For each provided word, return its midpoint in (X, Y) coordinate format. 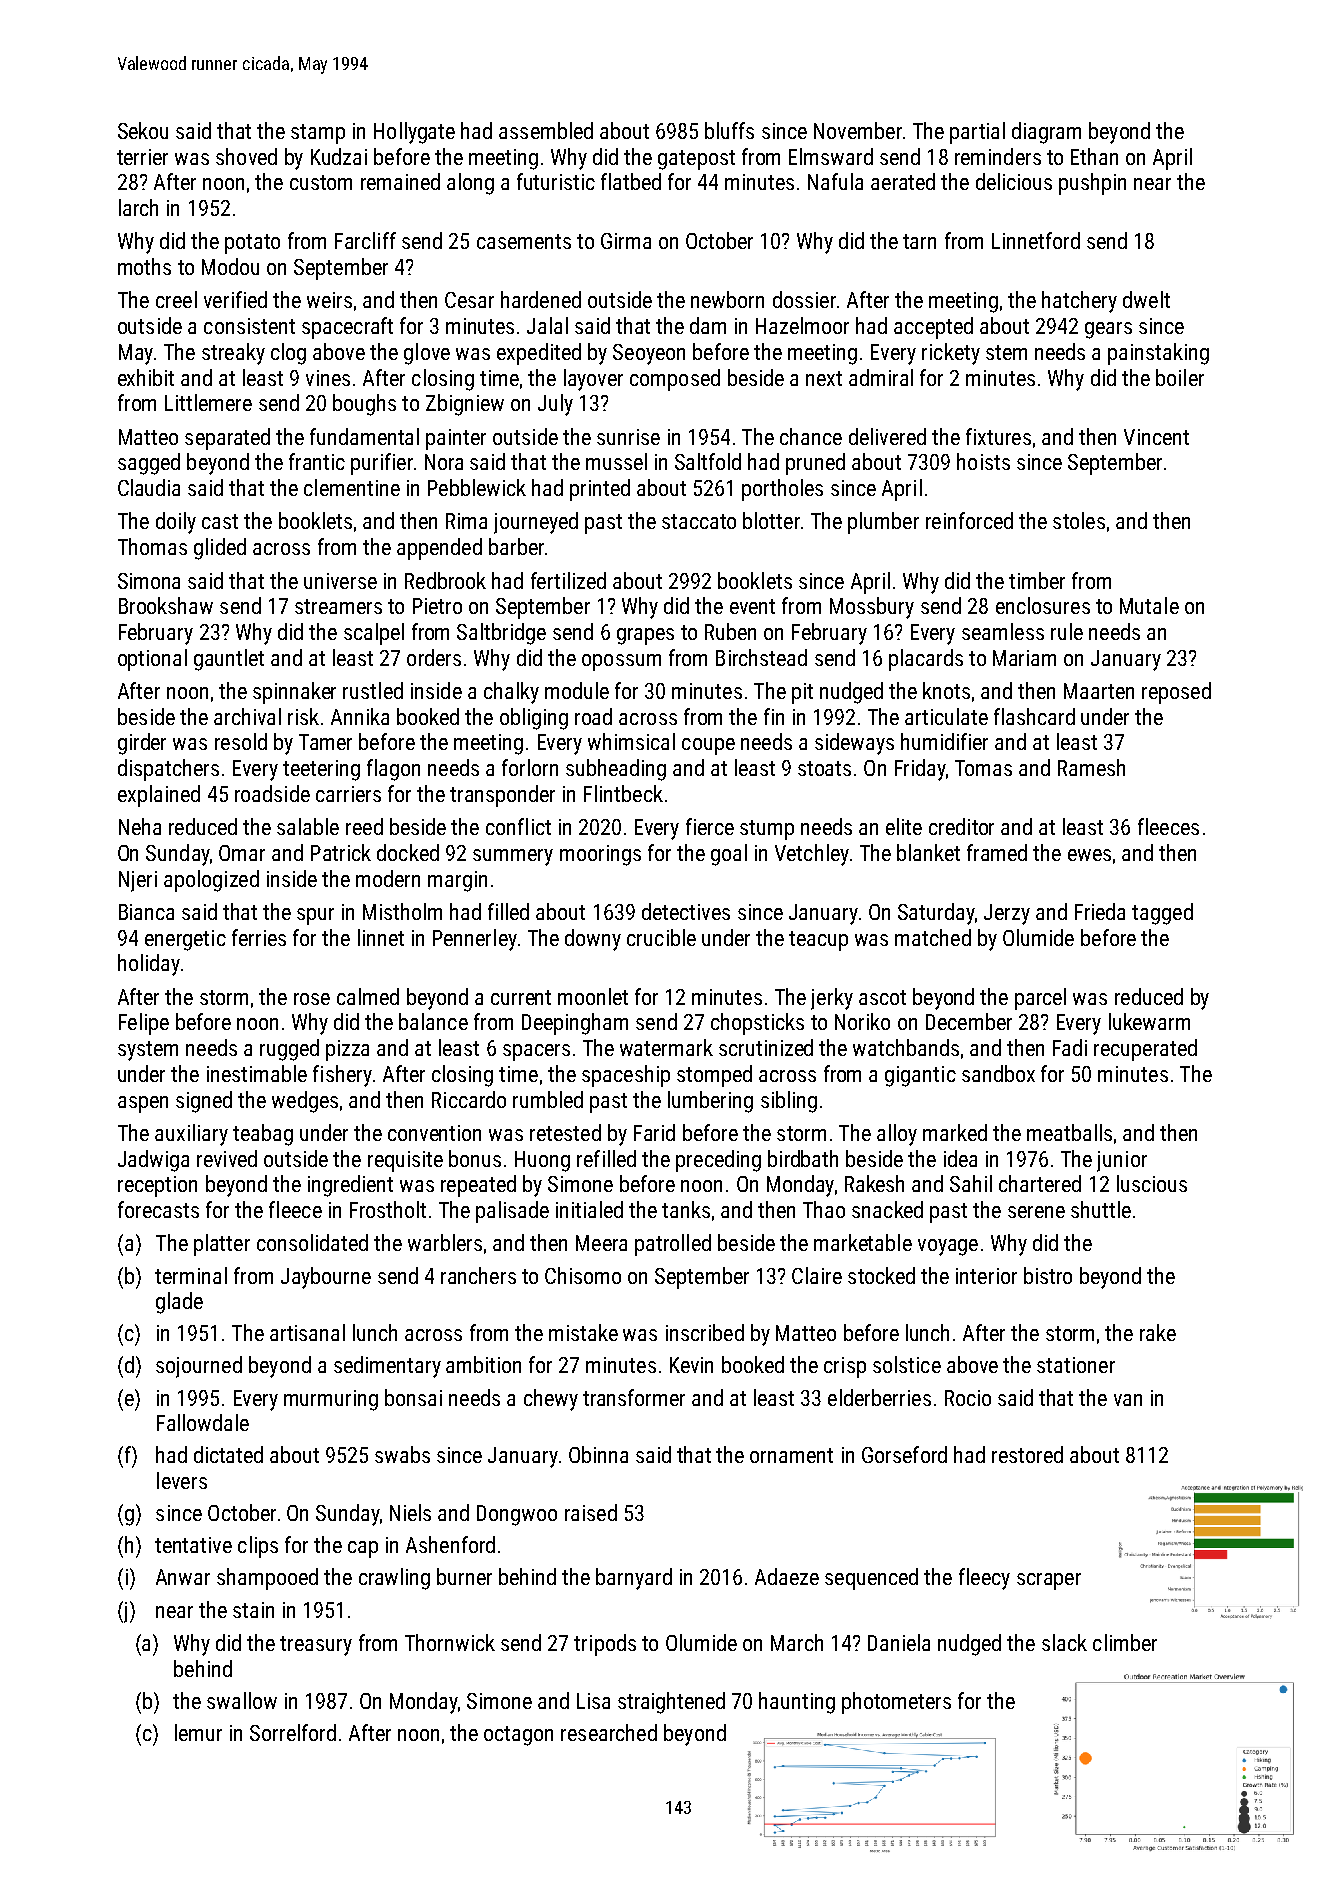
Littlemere (208, 402)
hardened (541, 299)
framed (997, 852)
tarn (919, 241)
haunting (797, 1703)
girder (142, 744)
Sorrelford (293, 1732)
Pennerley (475, 940)
